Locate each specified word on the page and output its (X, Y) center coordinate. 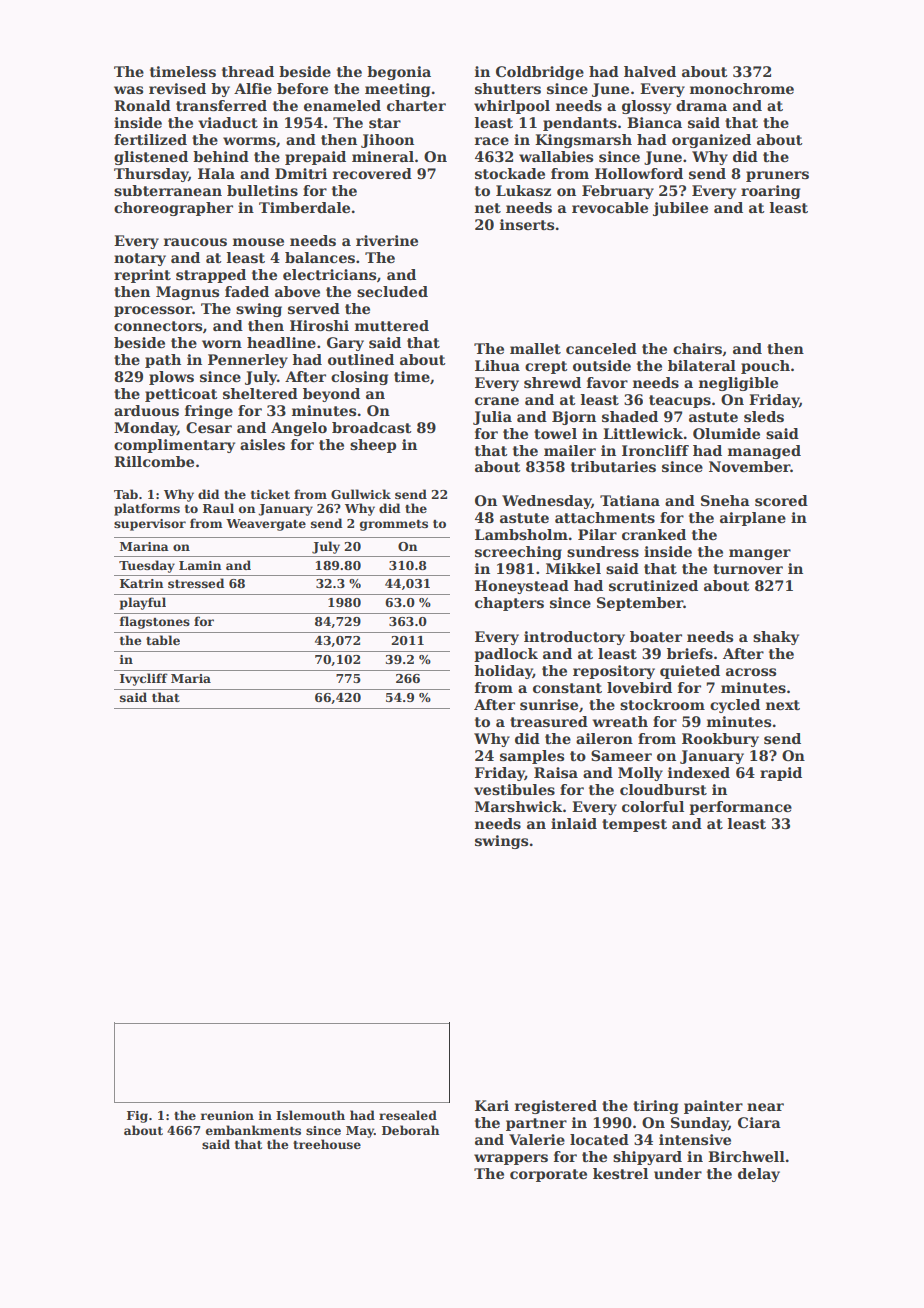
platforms (147, 509)
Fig (137, 1117)
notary (140, 259)
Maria (191, 678)
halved (650, 71)
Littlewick (643, 433)
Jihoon (387, 141)
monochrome (742, 88)
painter (713, 1107)
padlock (506, 655)
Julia (492, 418)
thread (248, 71)
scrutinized (653, 585)
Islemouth (310, 1115)
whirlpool (512, 107)
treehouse (327, 1144)
